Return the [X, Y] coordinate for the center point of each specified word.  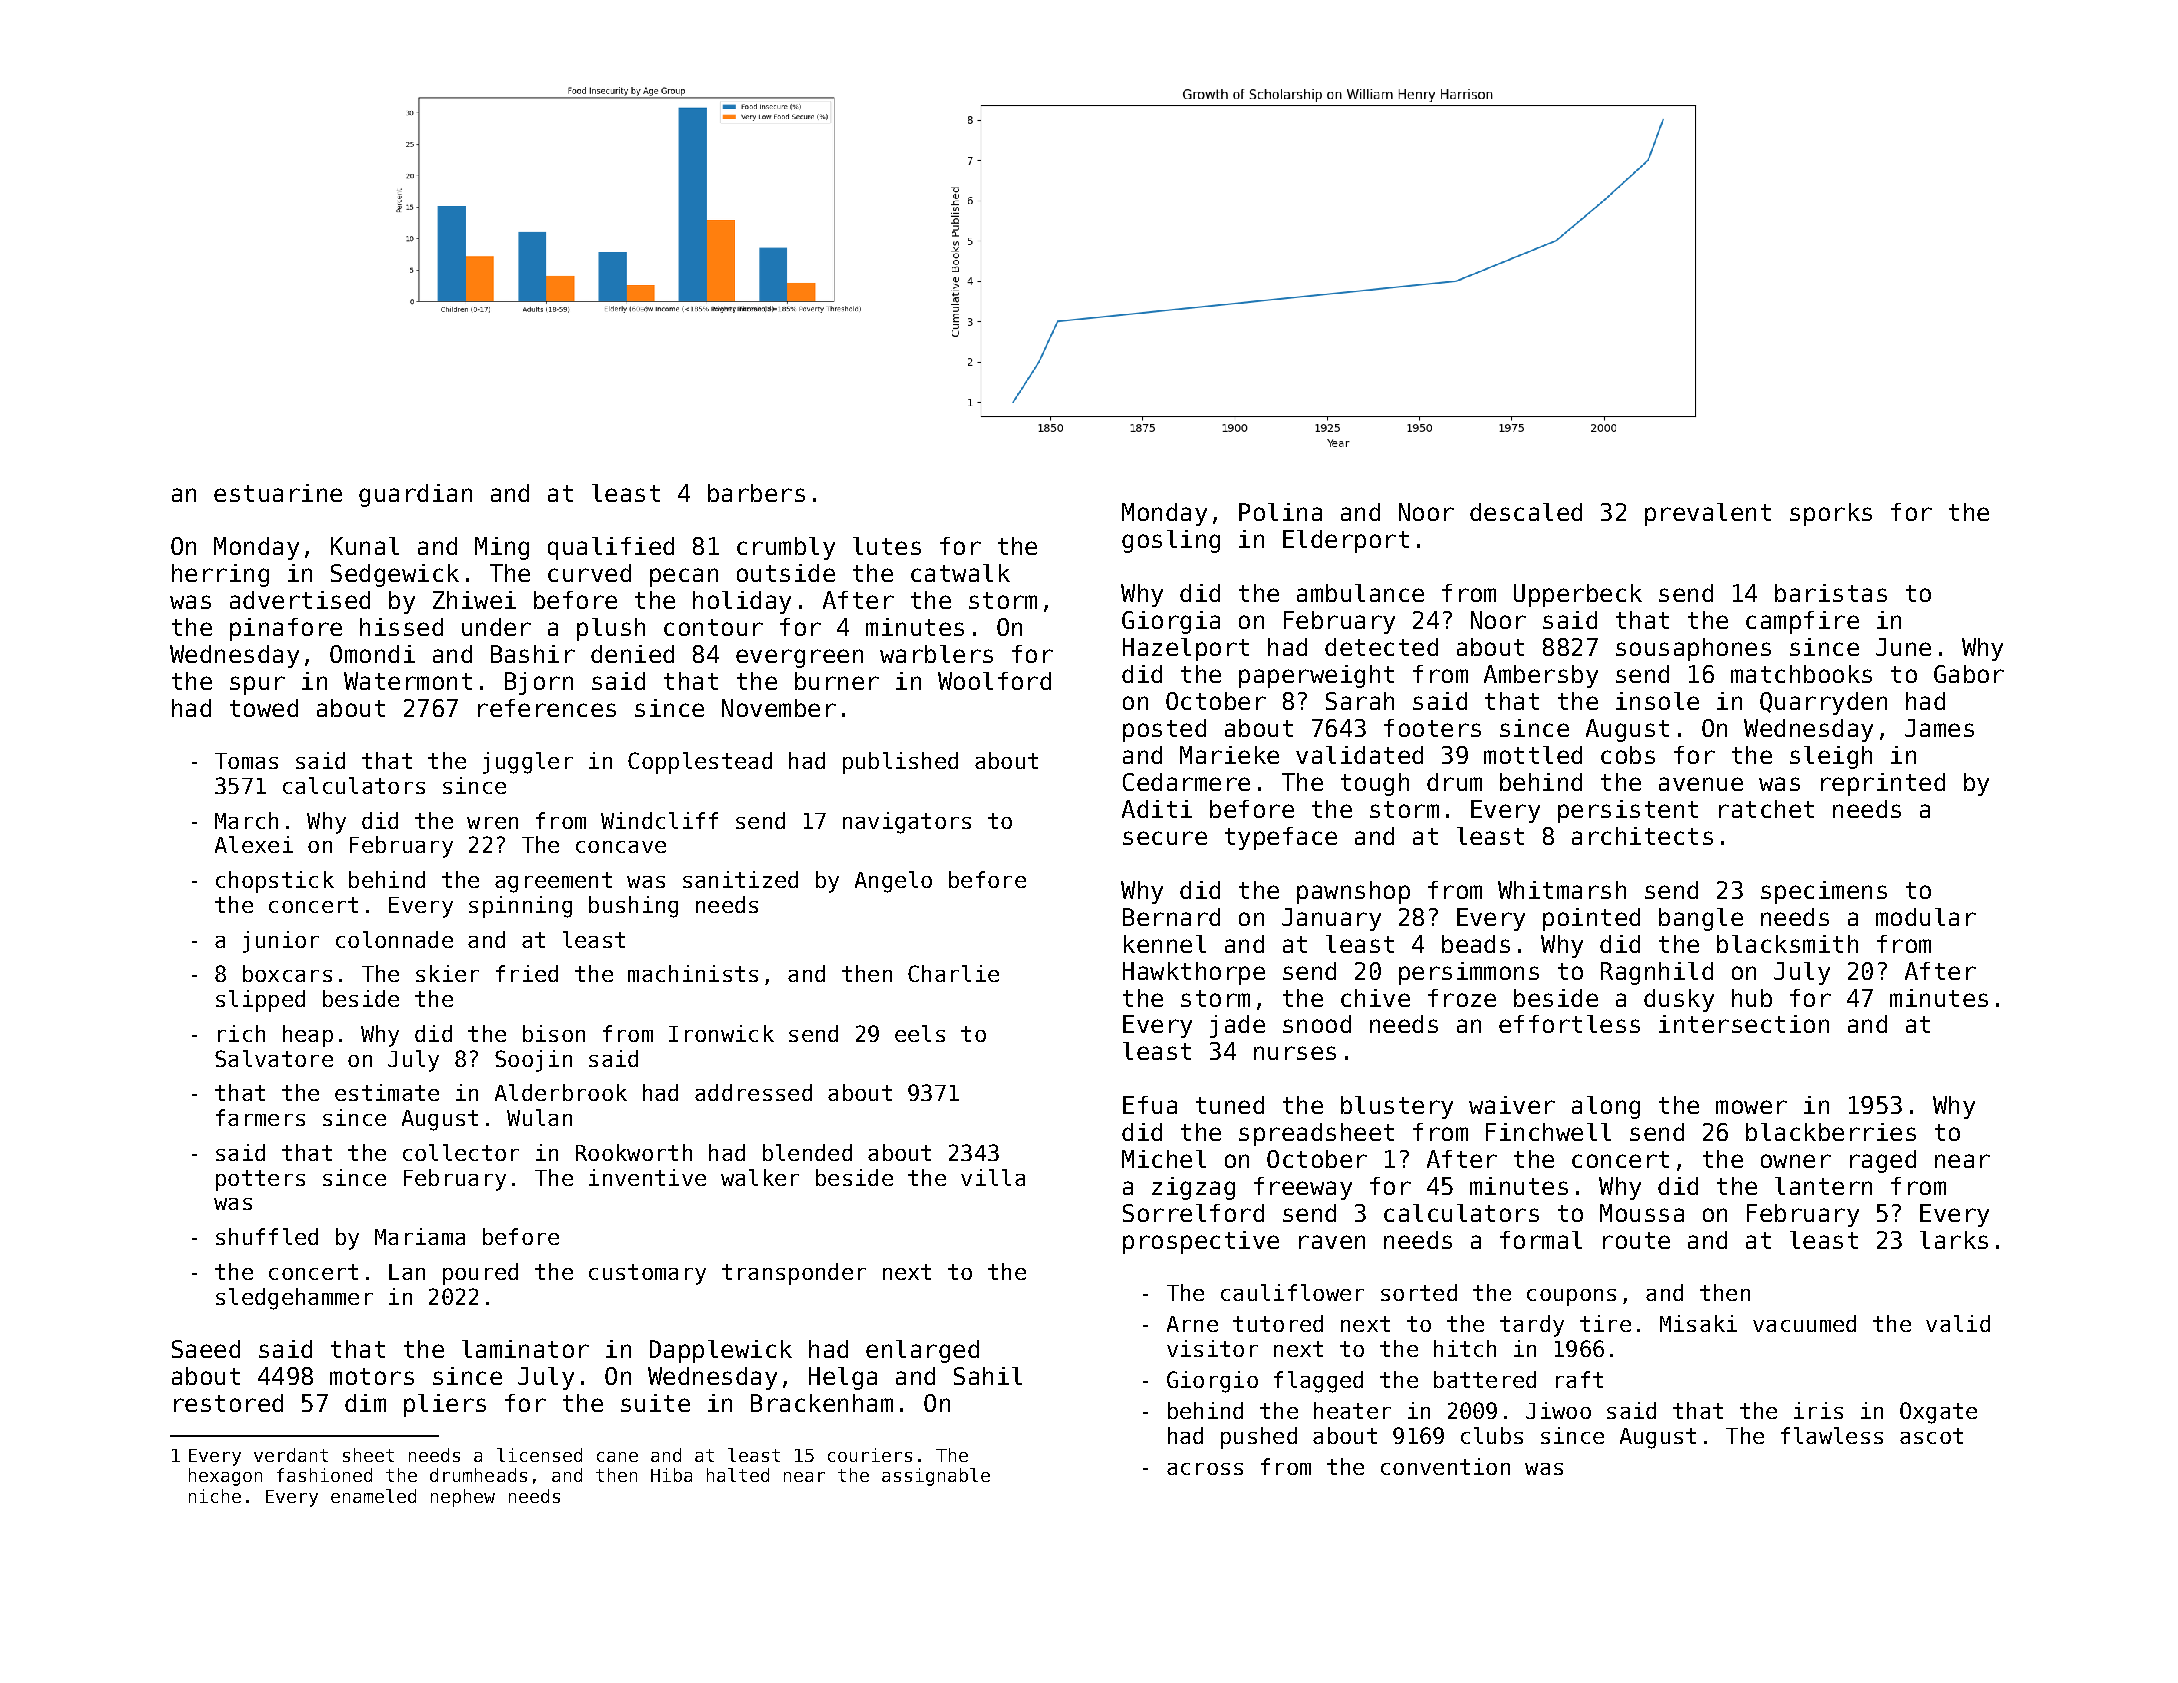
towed [264, 708]
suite [655, 1403]
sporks [1831, 514]
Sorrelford [1193, 1213]
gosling [1171, 541]
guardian [415, 495]
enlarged [922, 1351]
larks [1954, 1240]
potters [260, 1180]
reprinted [1883, 784]
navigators [907, 823]
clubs [1492, 1435]
